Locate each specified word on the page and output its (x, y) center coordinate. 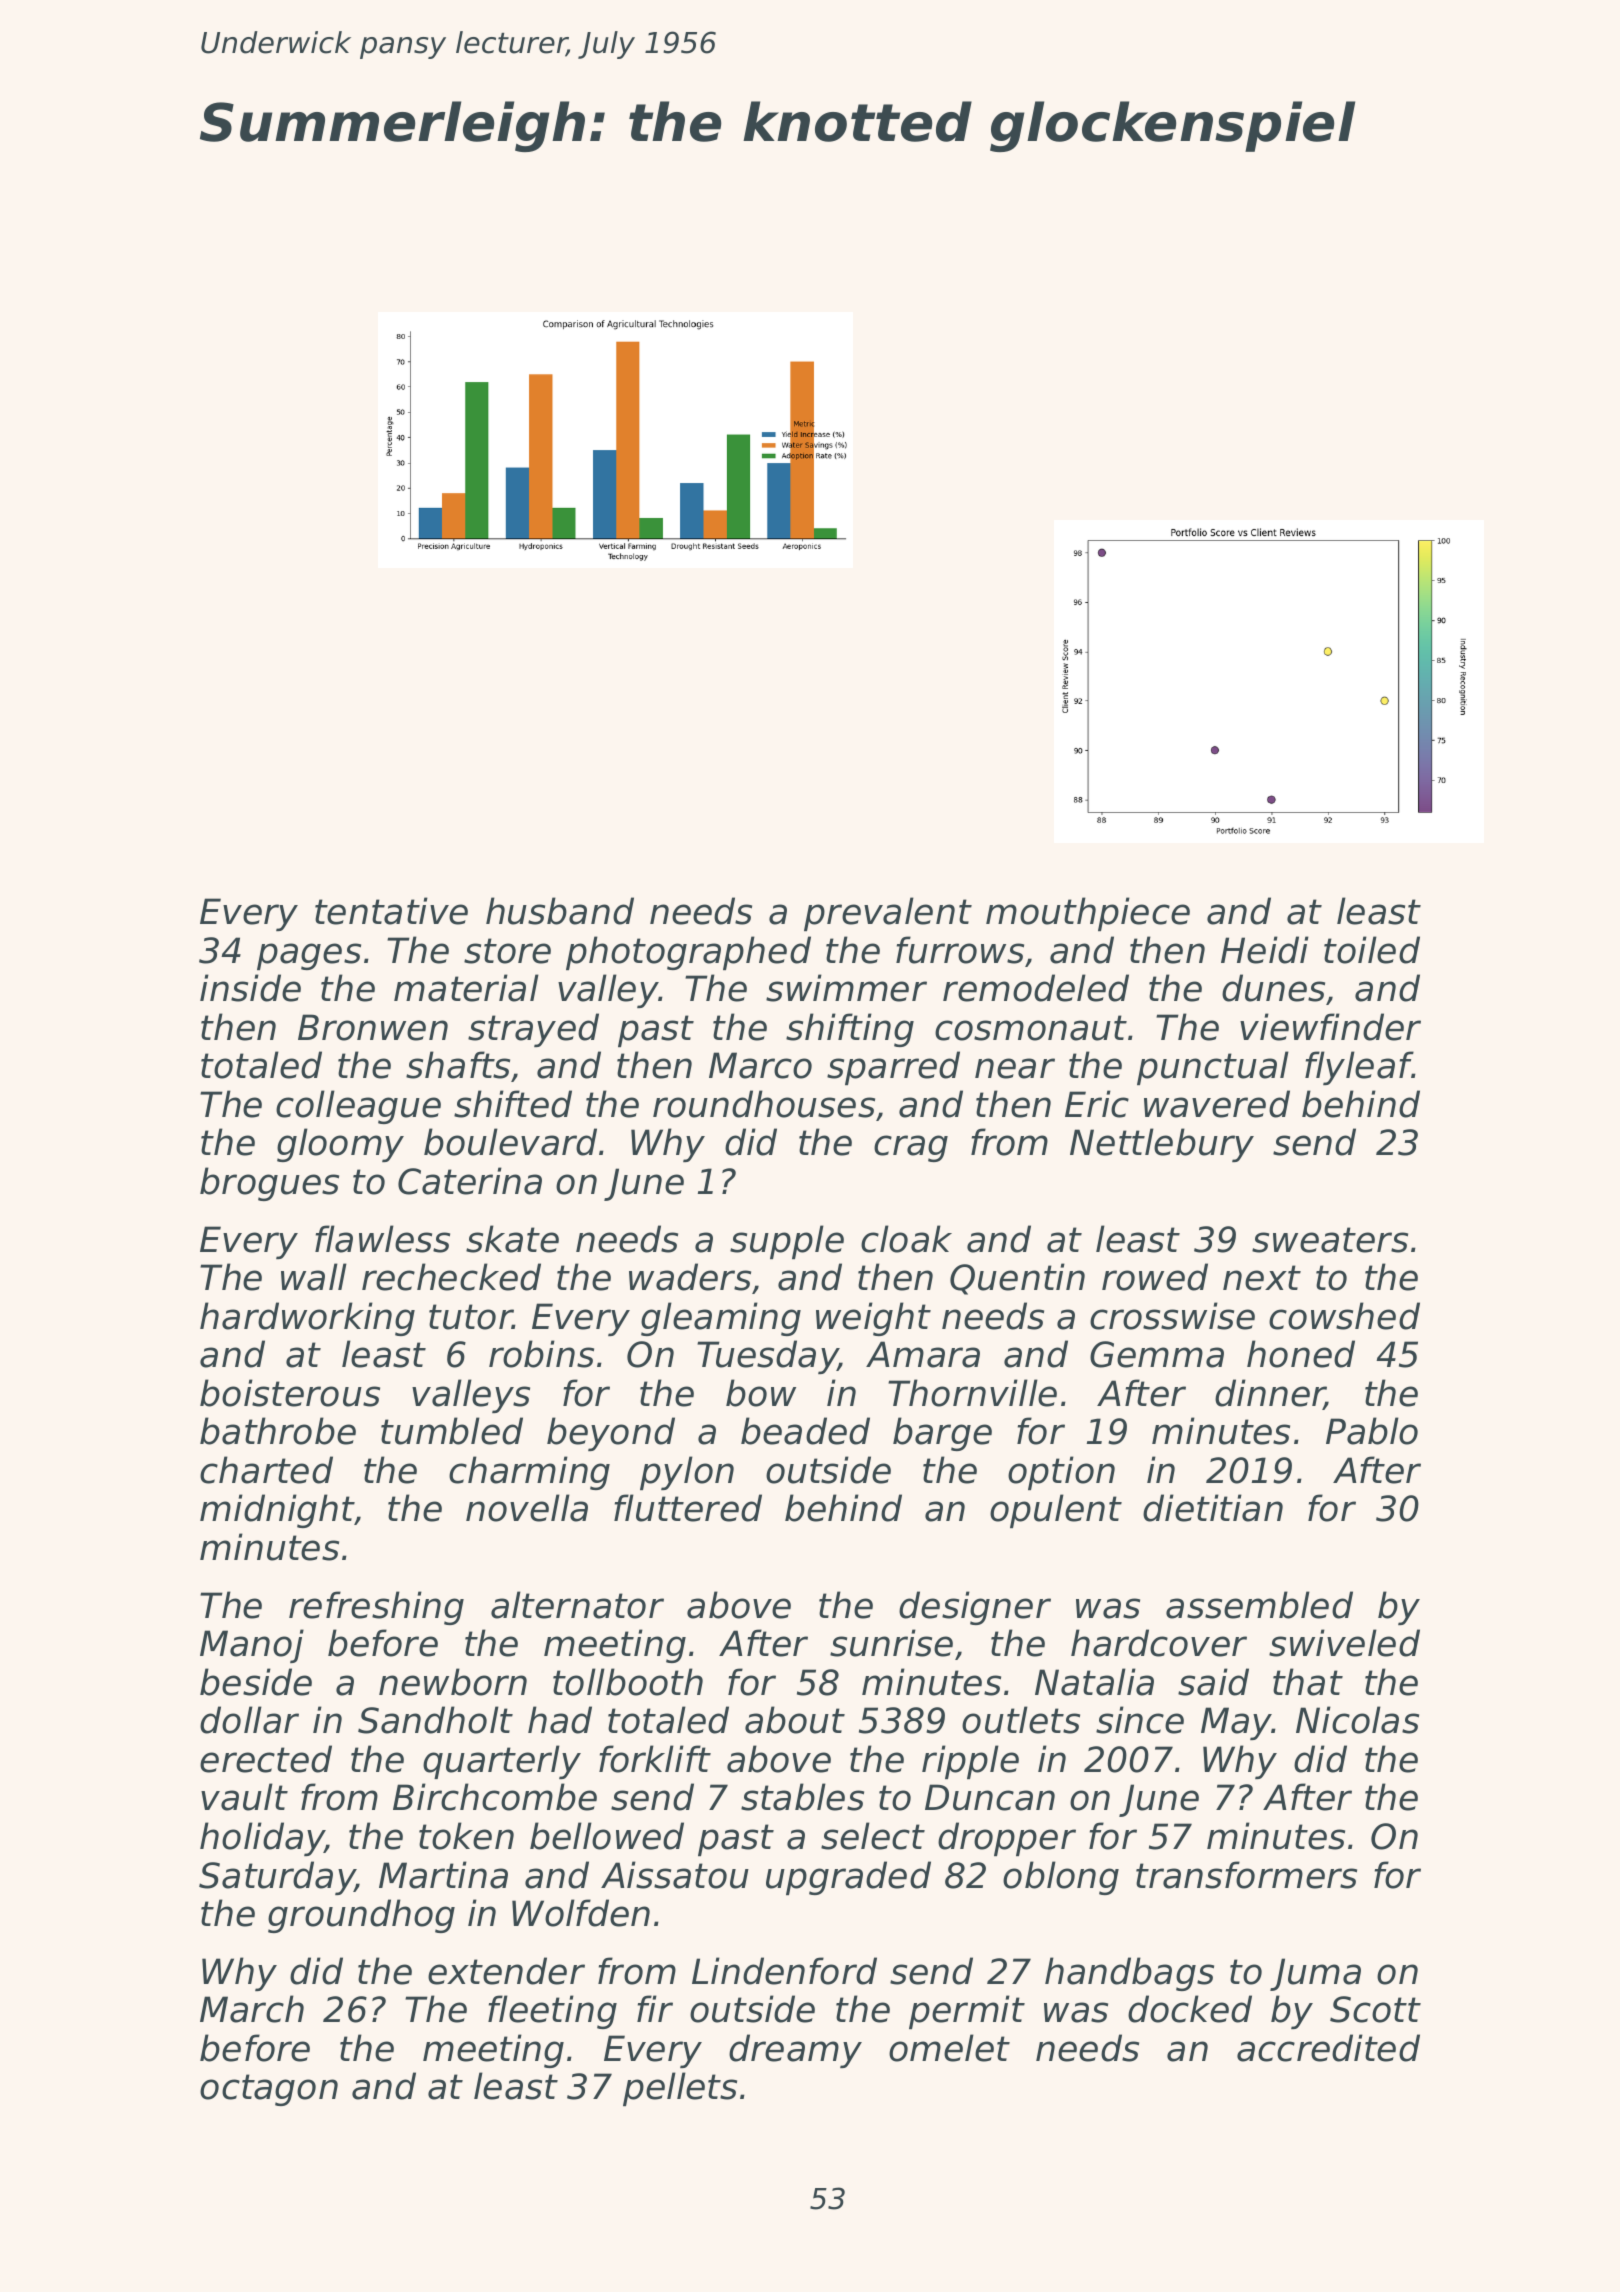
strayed (533, 1030)
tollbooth (628, 1682)
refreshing (376, 1608)
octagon (269, 2090)
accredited (1328, 2048)
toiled (1372, 950)
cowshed (1344, 1316)
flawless (382, 1239)
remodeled (1036, 988)
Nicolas (1357, 1720)
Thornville (972, 1393)
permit (967, 2012)
